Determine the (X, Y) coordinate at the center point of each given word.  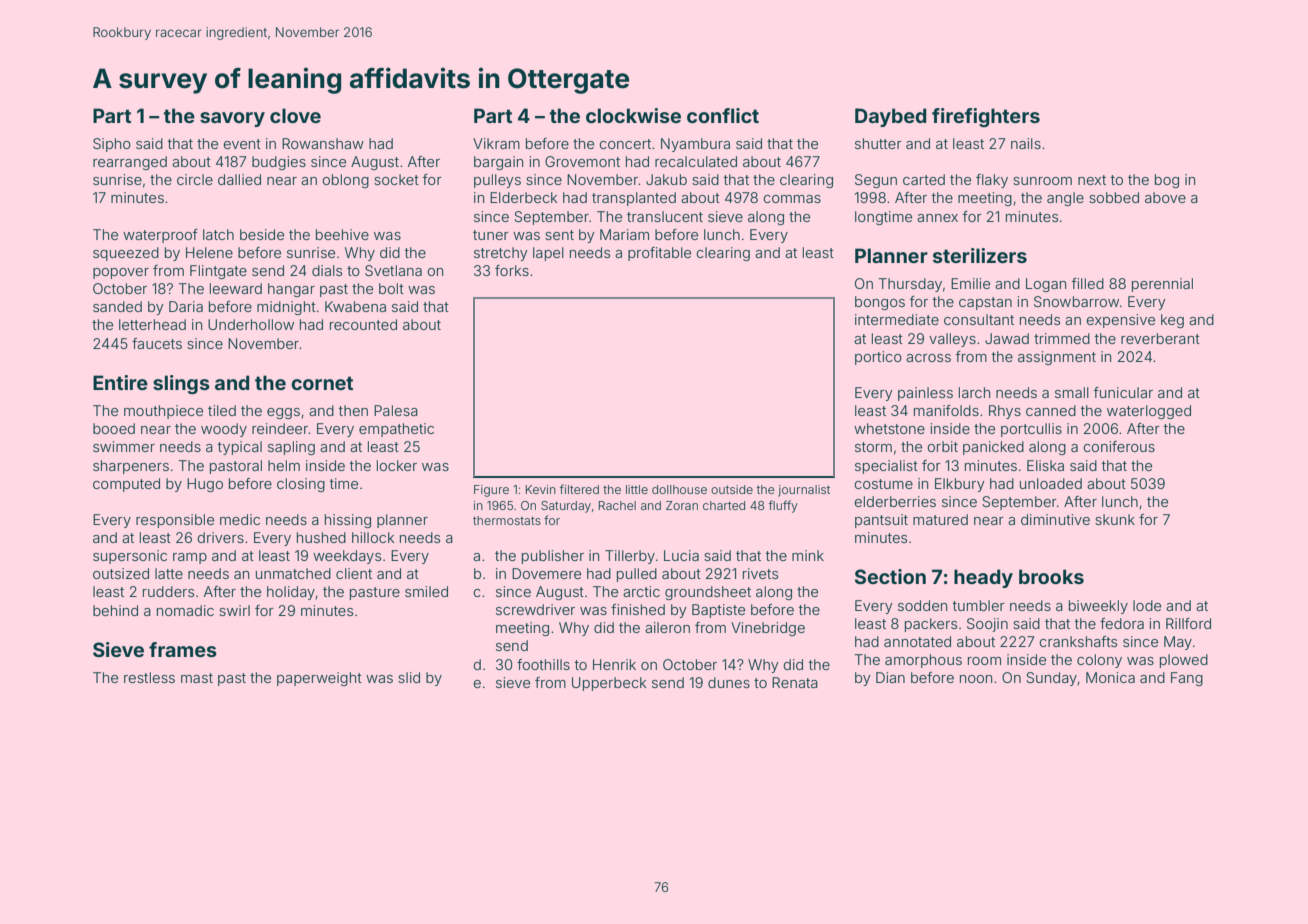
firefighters (986, 117)
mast (197, 678)
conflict (723, 115)
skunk (1115, 519)
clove (295, 115)
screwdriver (535, 609)
